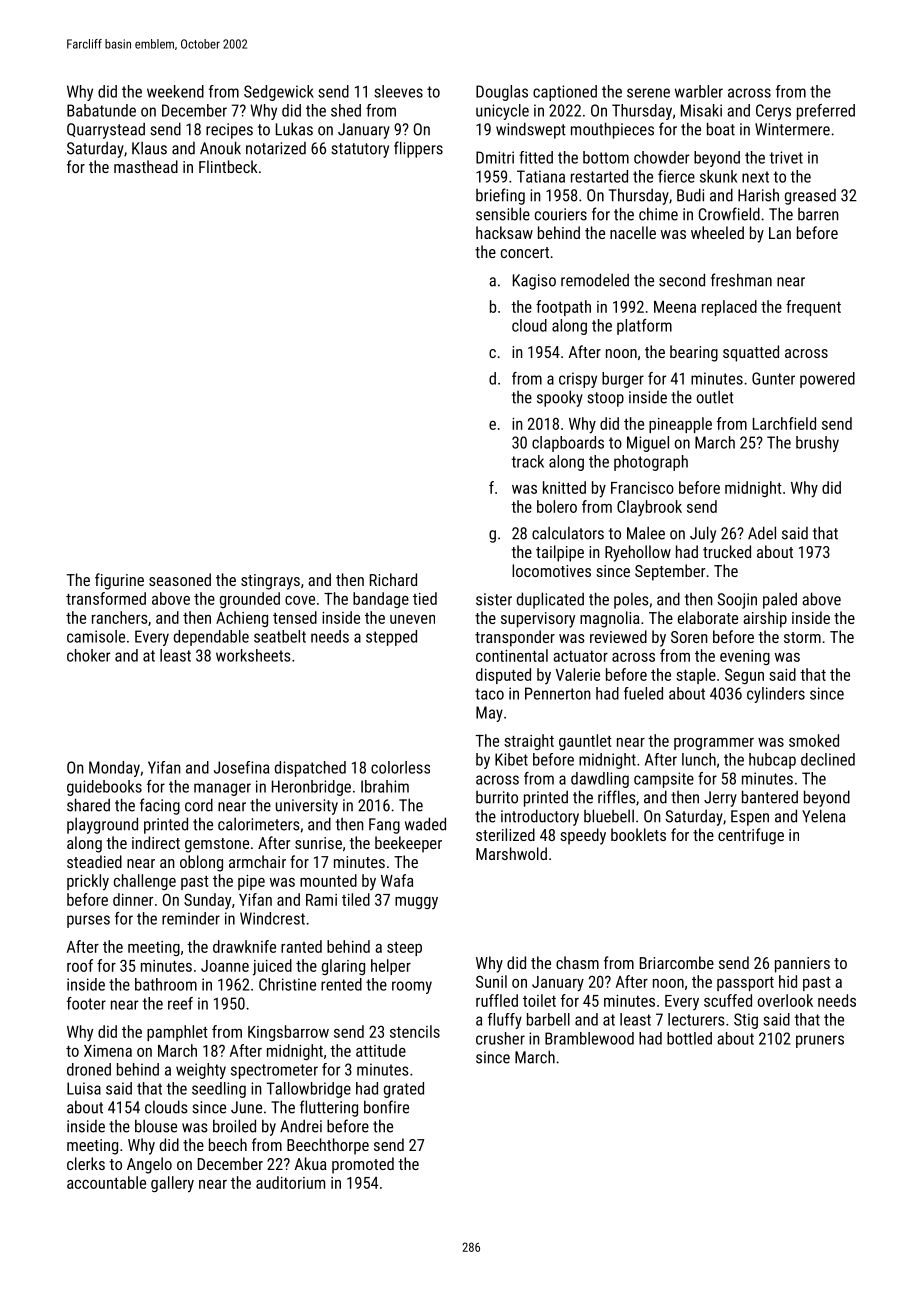 Image resolution: width=924 pixels, height=1308 pixels. What do you see at coordinates (511, 853) in the page?
I see `Marshwold` at bounding box center [511, 853].
